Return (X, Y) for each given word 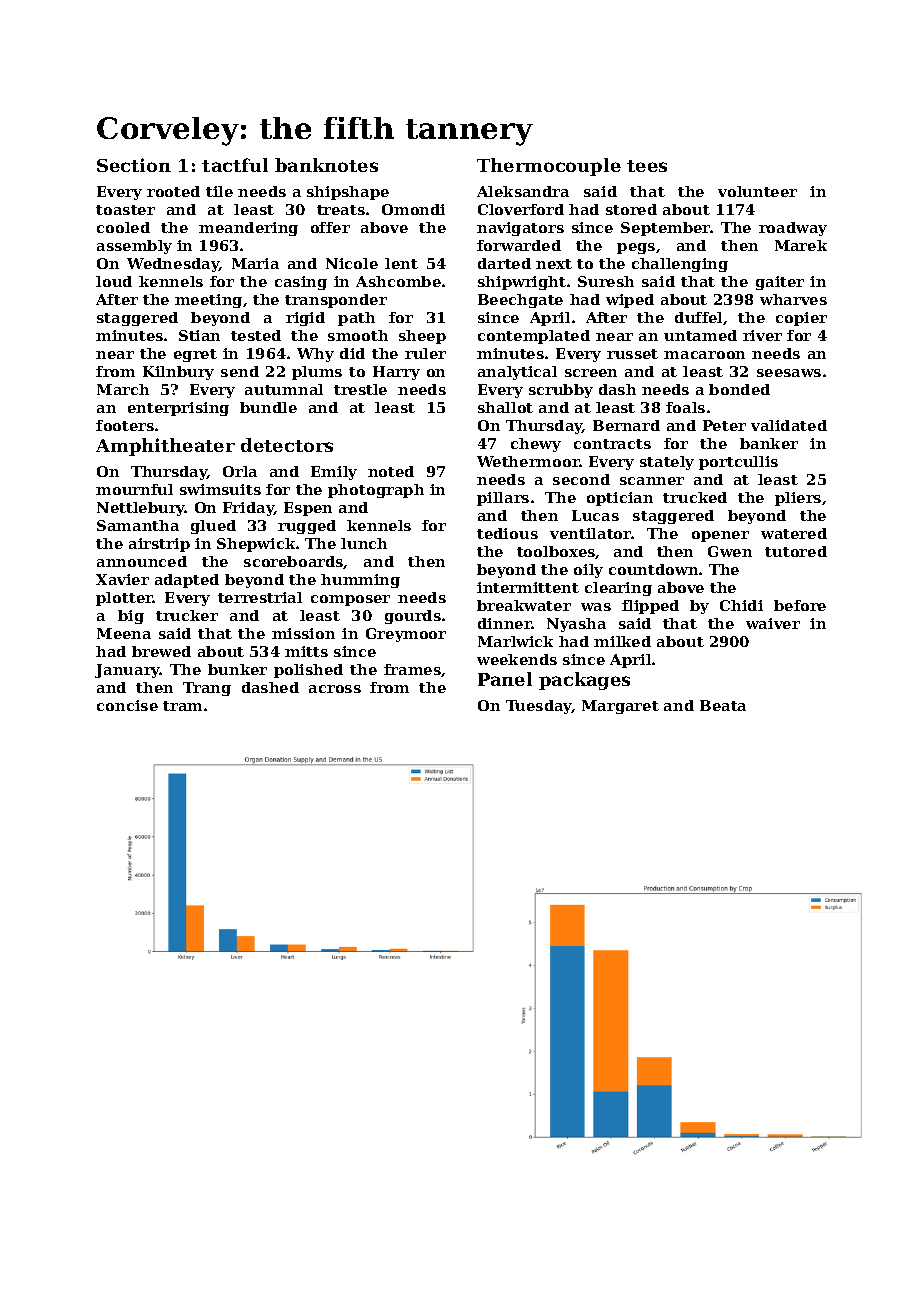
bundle (268, 407)
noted (391, 471)
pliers (798, 499)
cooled (123, 227)
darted (504, 263)
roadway (793, 229)
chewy (536, 445)
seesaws (789, 373)
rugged (307, 527)
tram (182, 706)
